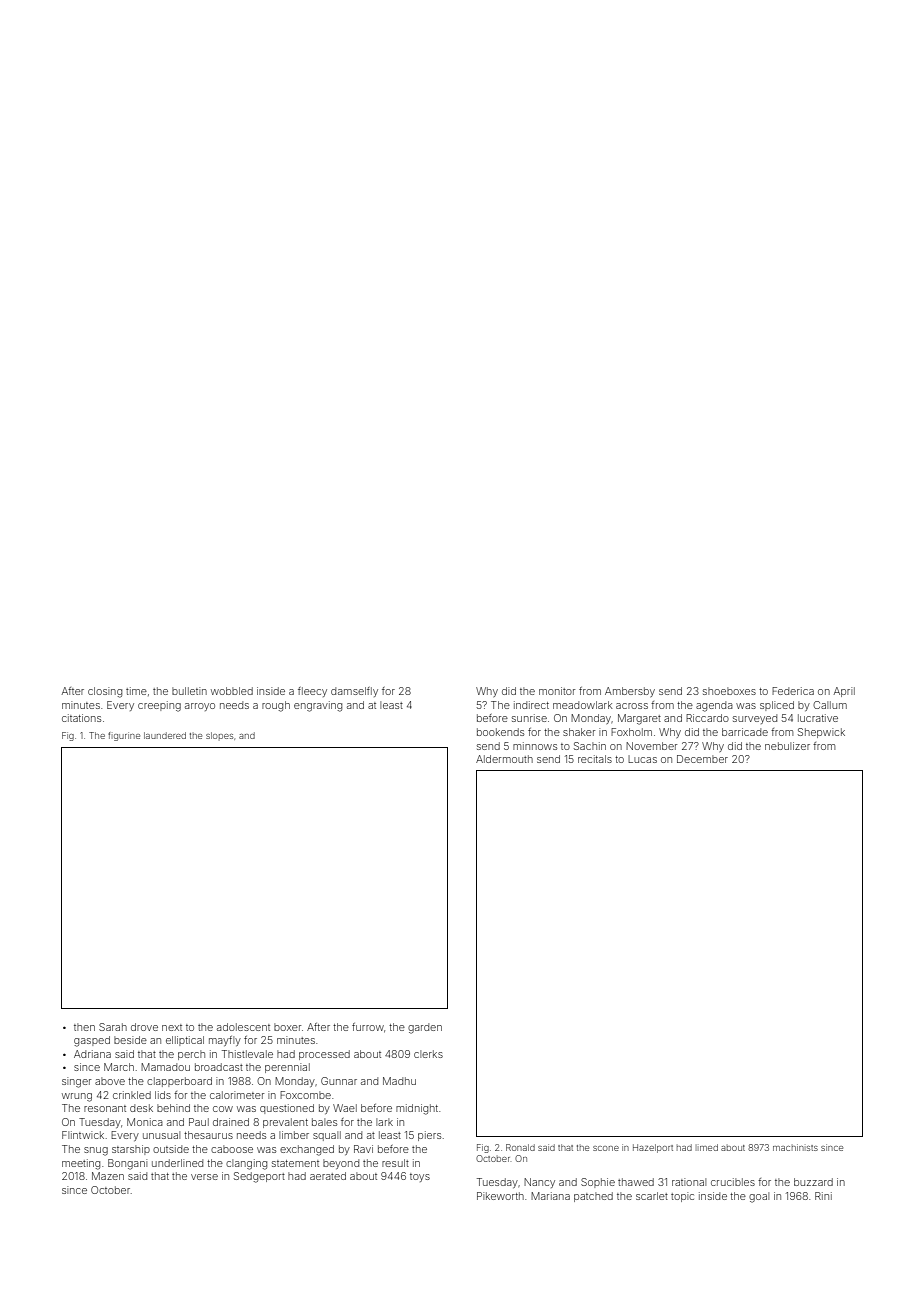  What do you see at coordinates (219, 736) in the page?
I see `slopes` at bounding box center [219, 736].
